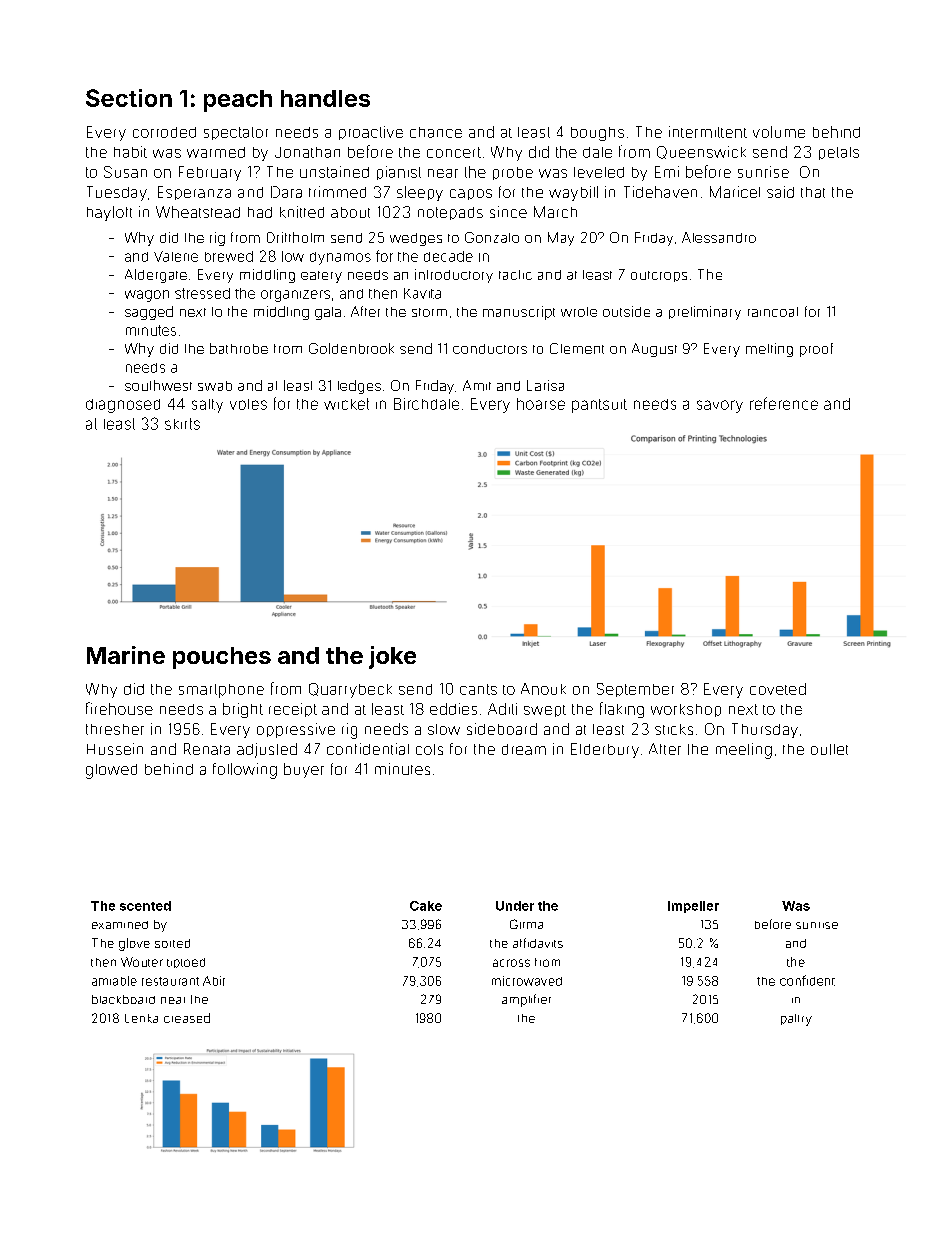 This document has height=1233, width=952. Describe the element at coordinates (182, 424) in the document. I see `skirts` at that location.
